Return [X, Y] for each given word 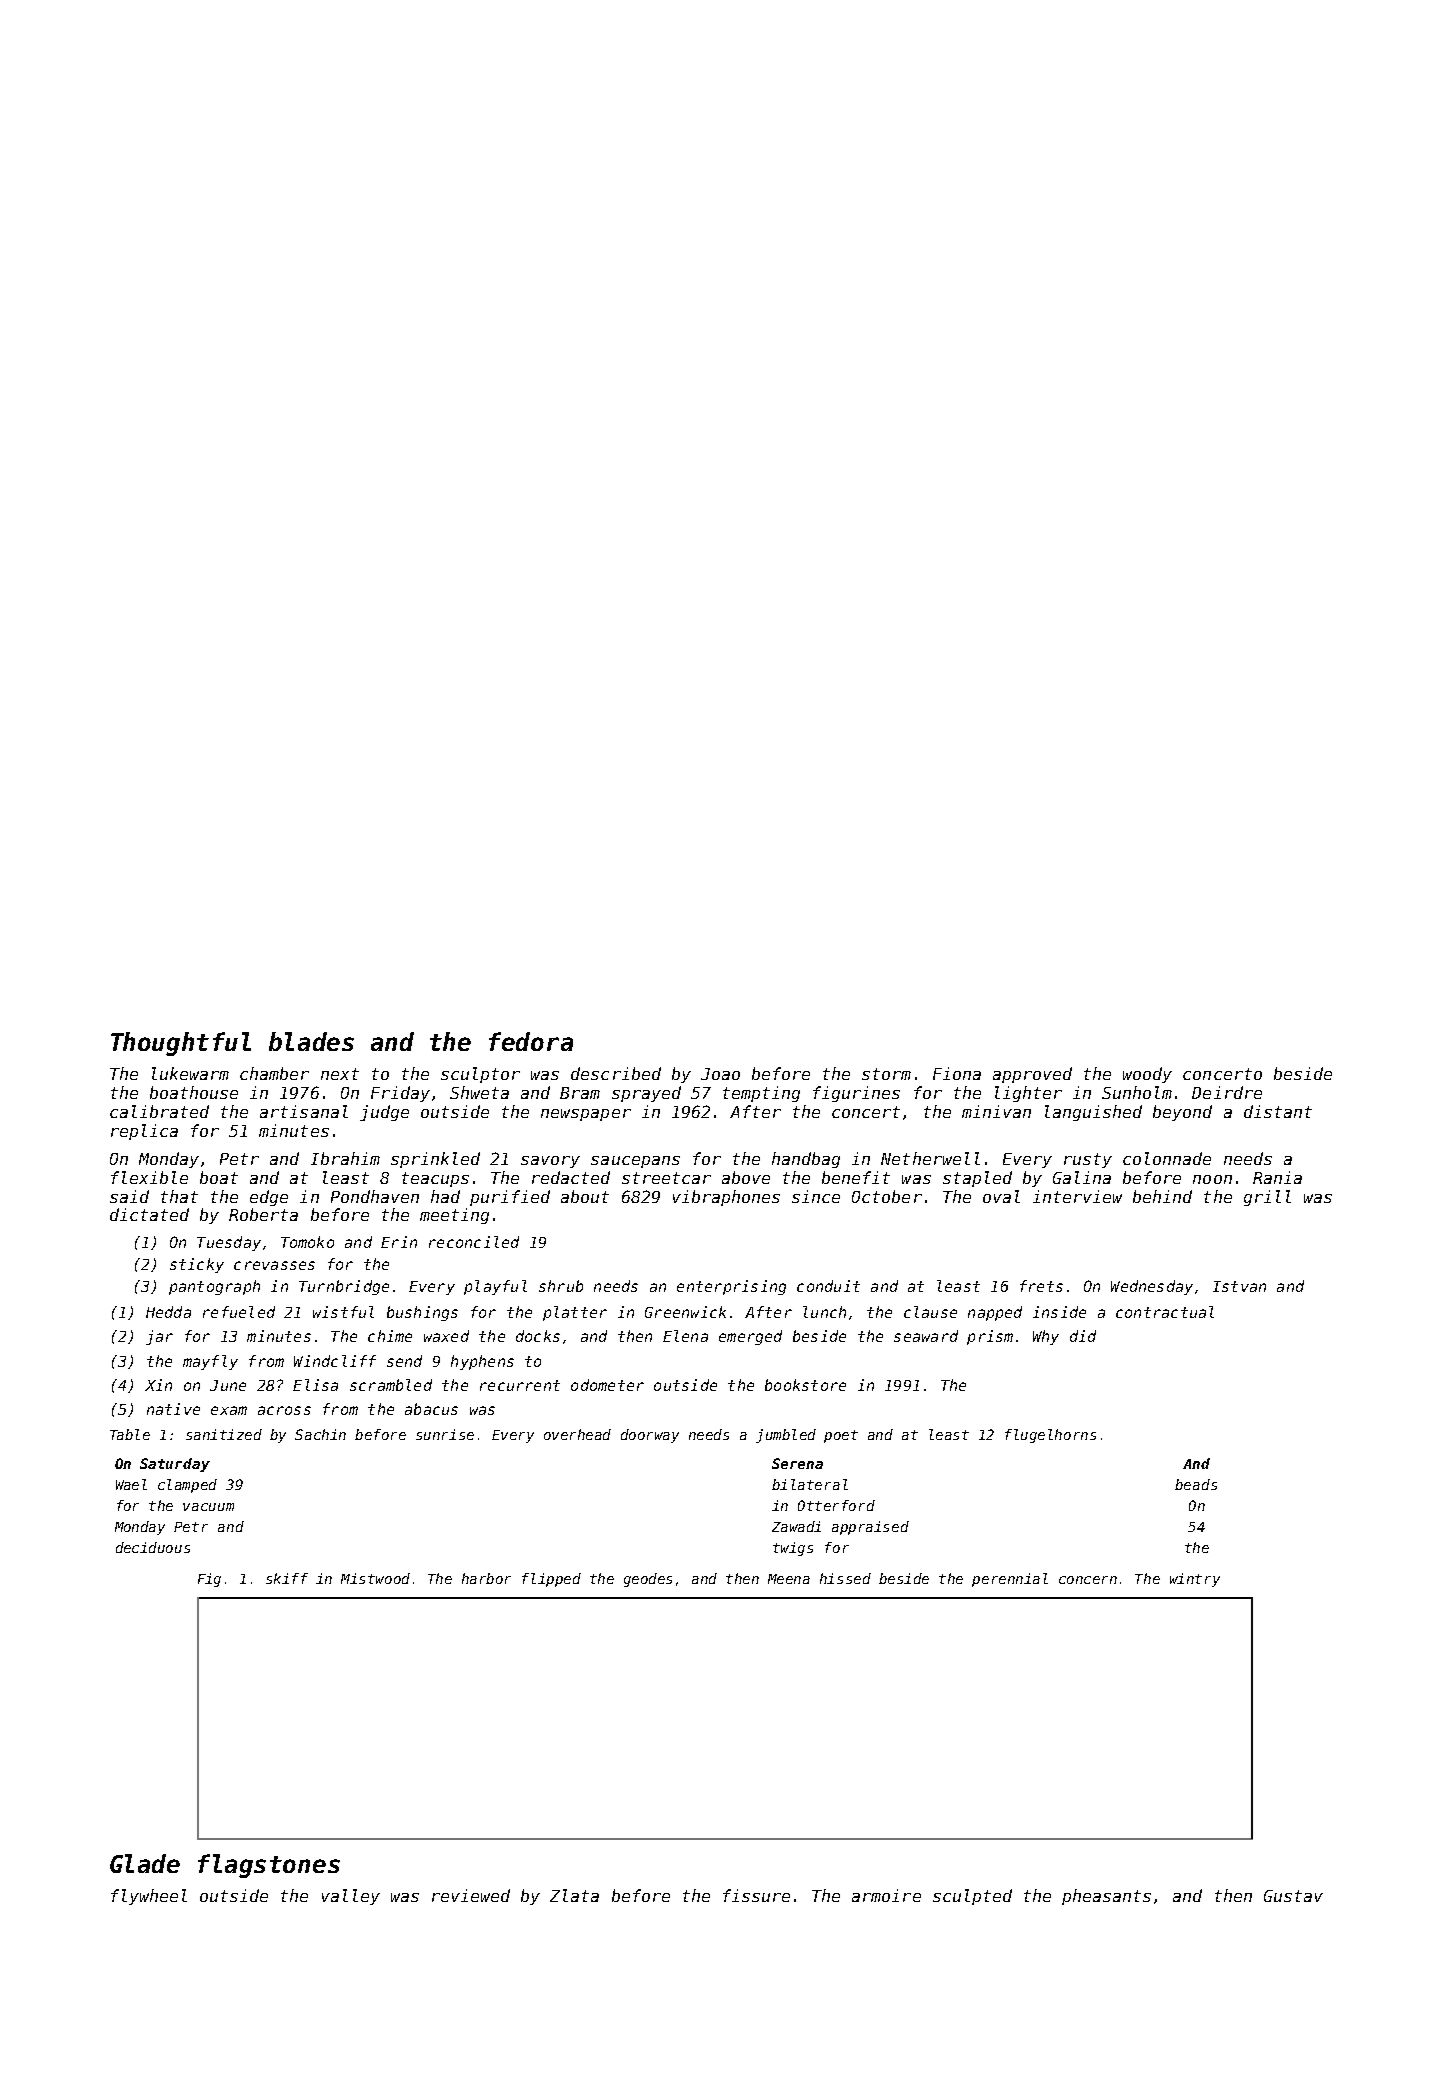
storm [886, 1074]
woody [1147, 1075]
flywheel [149, 1897]
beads [1196, 1484]
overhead [577, 1434]
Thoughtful [181, 1044]
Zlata [574, 1895]
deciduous [153, 1547]
